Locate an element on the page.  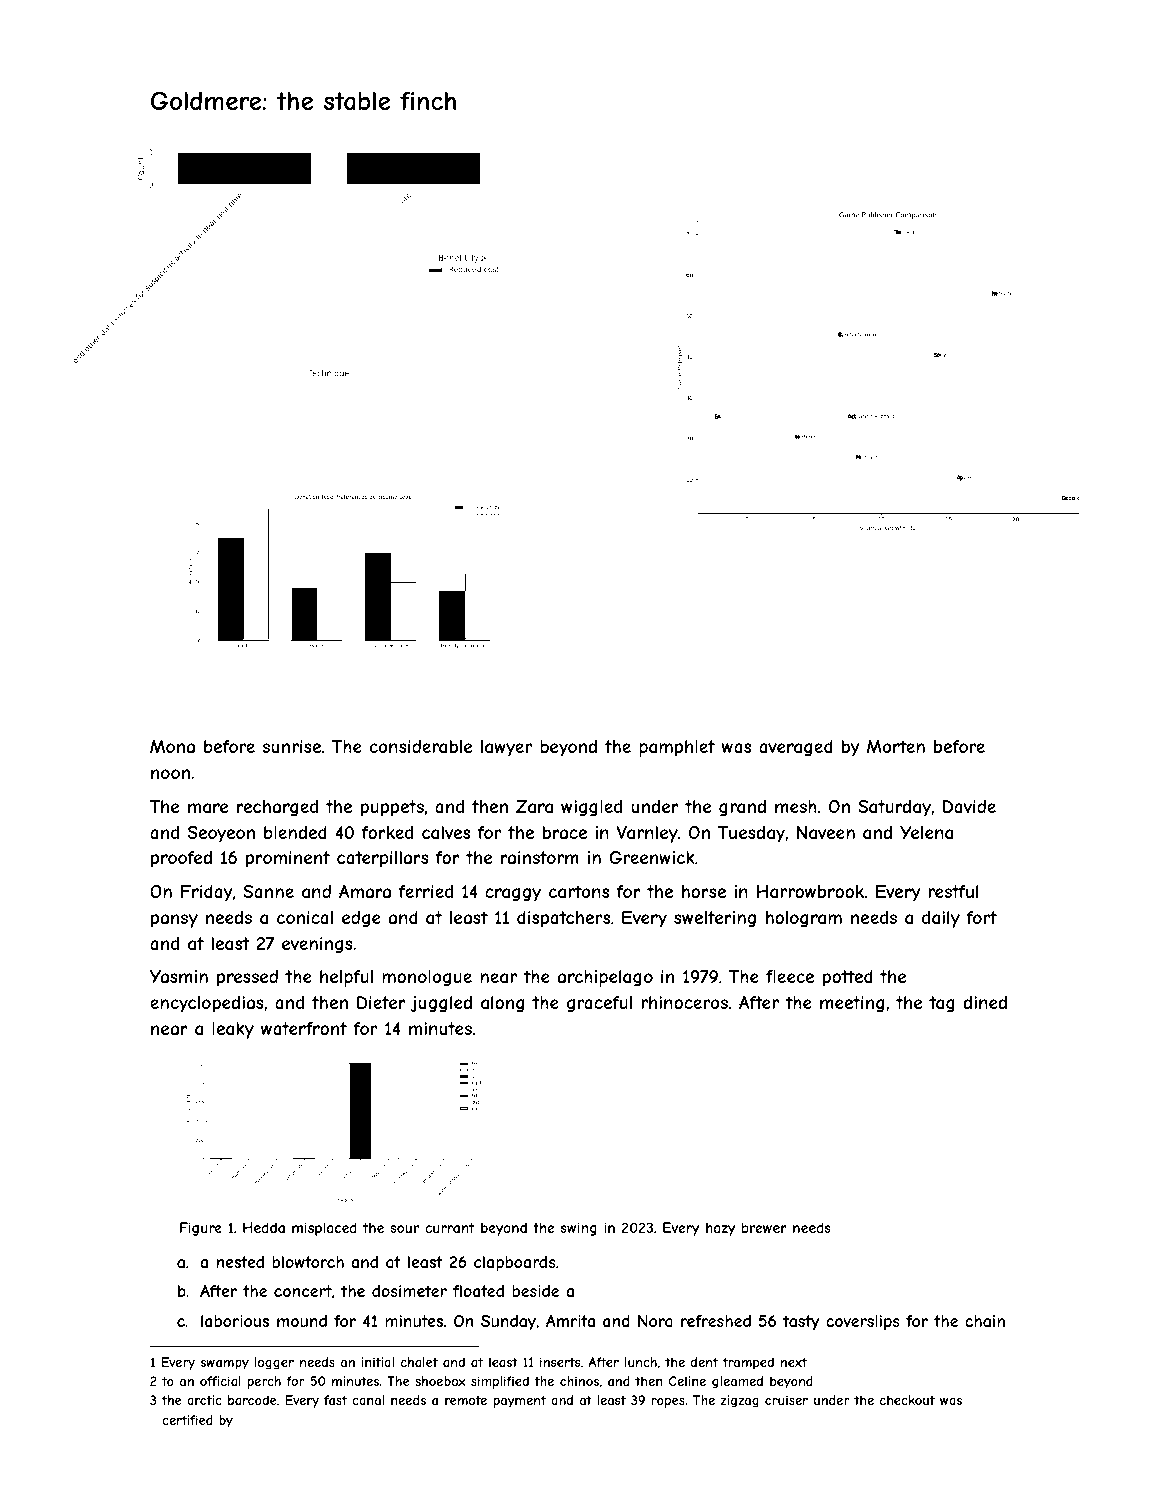
noon is located at coordinates (170, 774).
